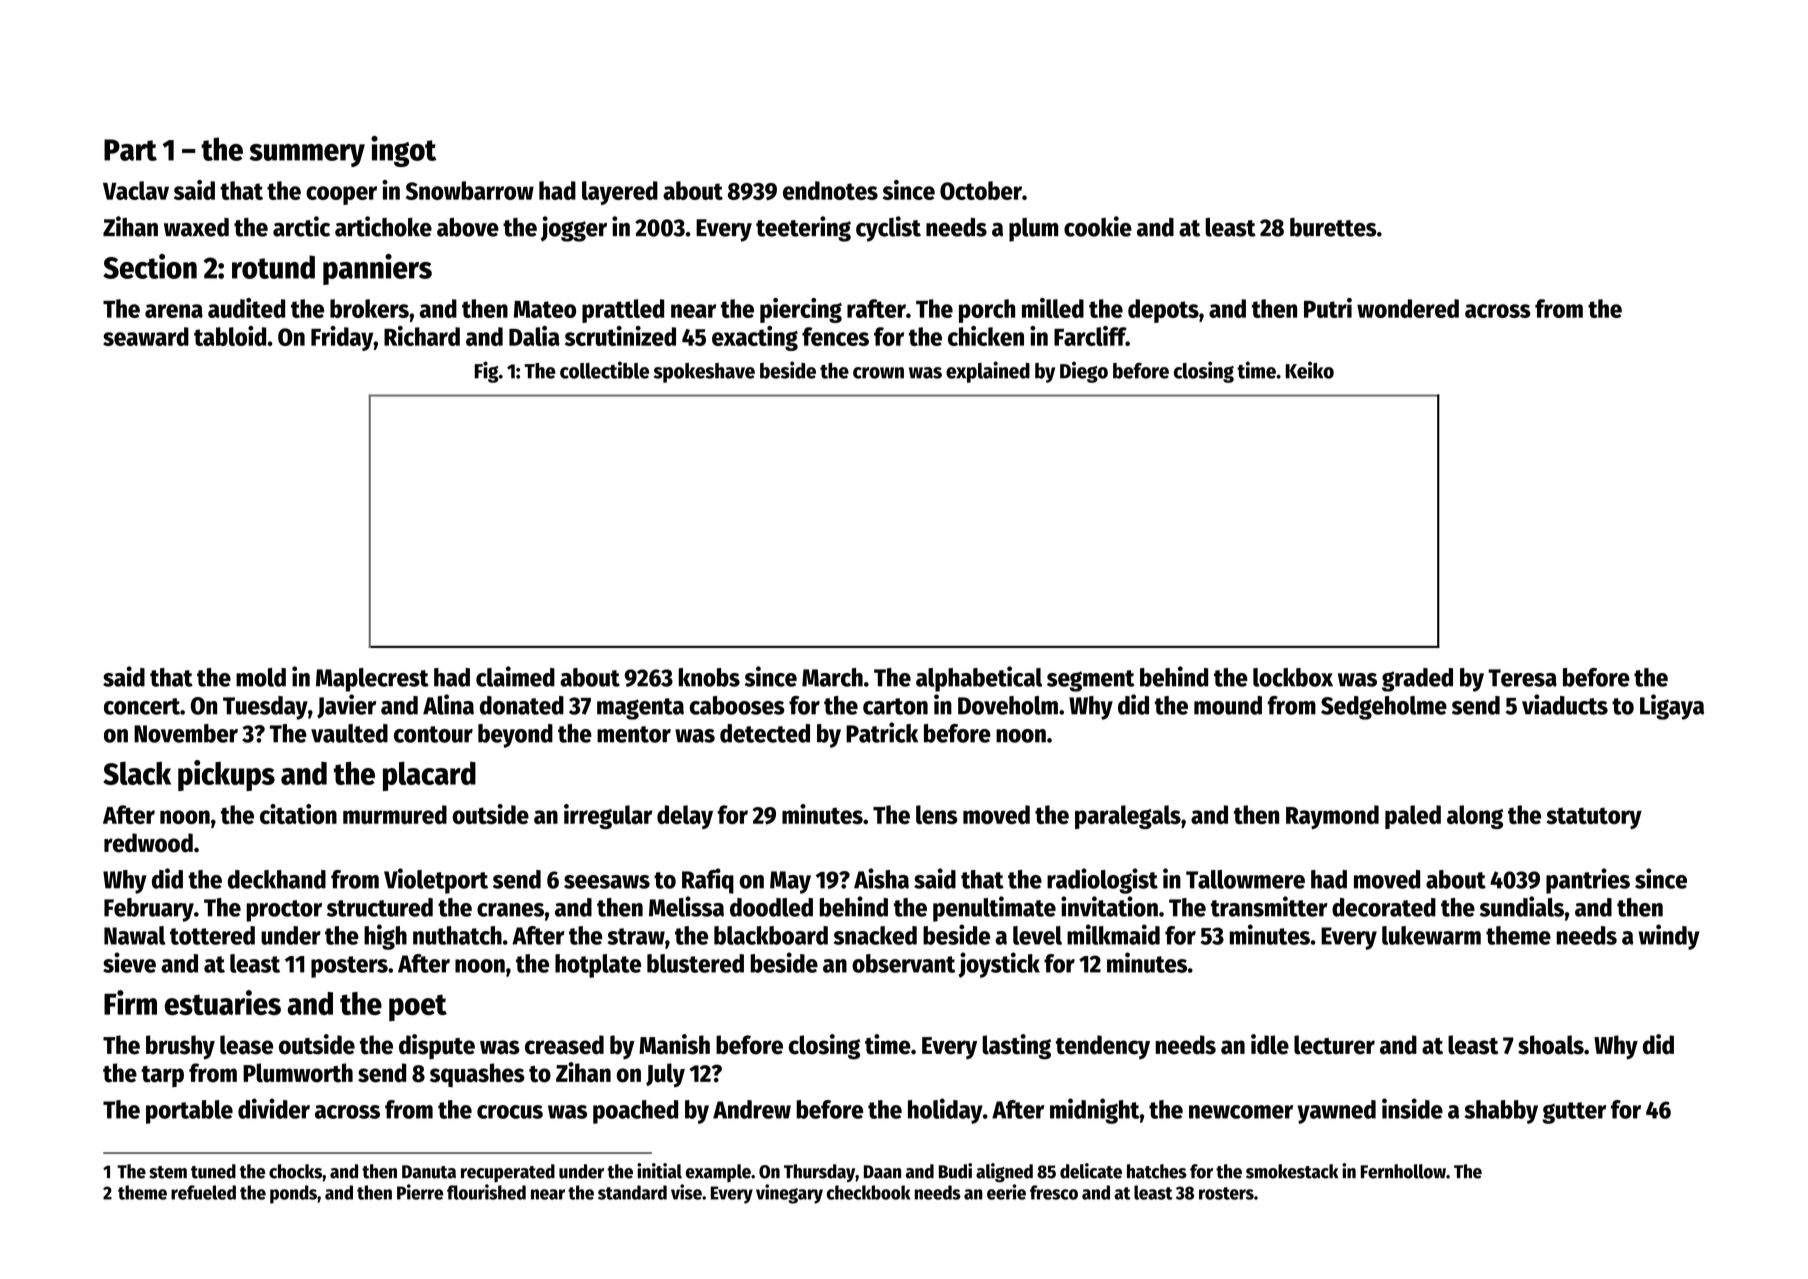 Image resolution: width=1808 pixels, height=1279 pixels. What do you see at coordinates (383, 226) in the screenshot?
I see `artichoke` at bounding box center [383, 226].
